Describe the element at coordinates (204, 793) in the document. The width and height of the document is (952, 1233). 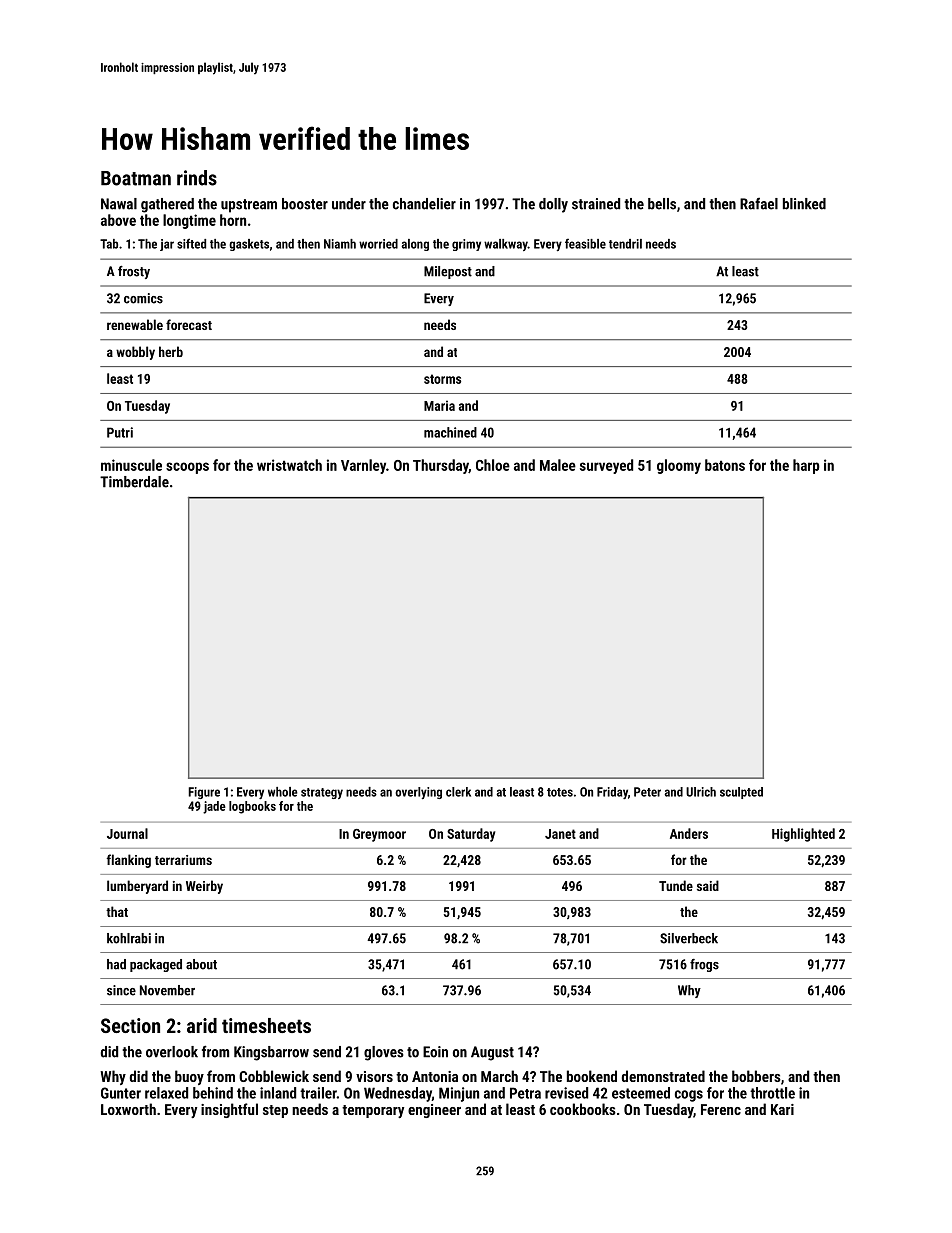
I see `Figure` at that location.
